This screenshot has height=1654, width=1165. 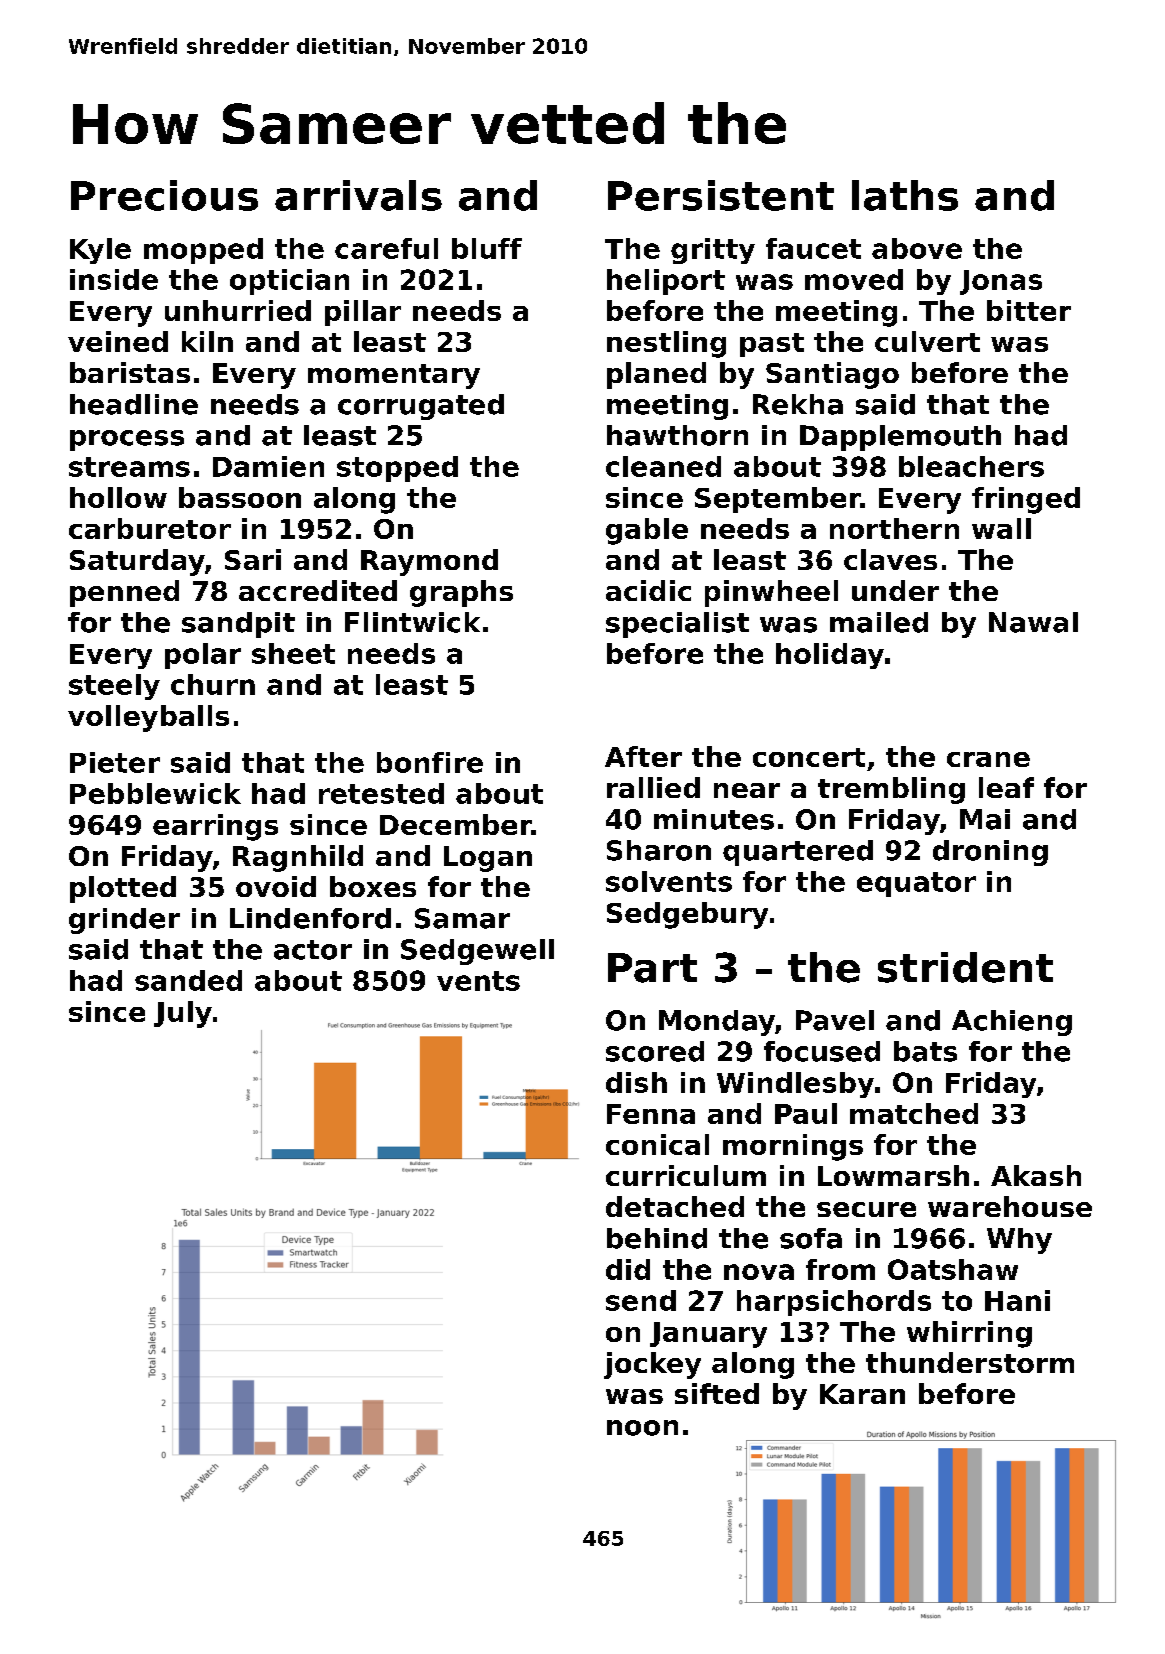 What do you see at coordinates (124, 921) in the screenshot?
I see `grinder` at bounding box center [124, 921].
